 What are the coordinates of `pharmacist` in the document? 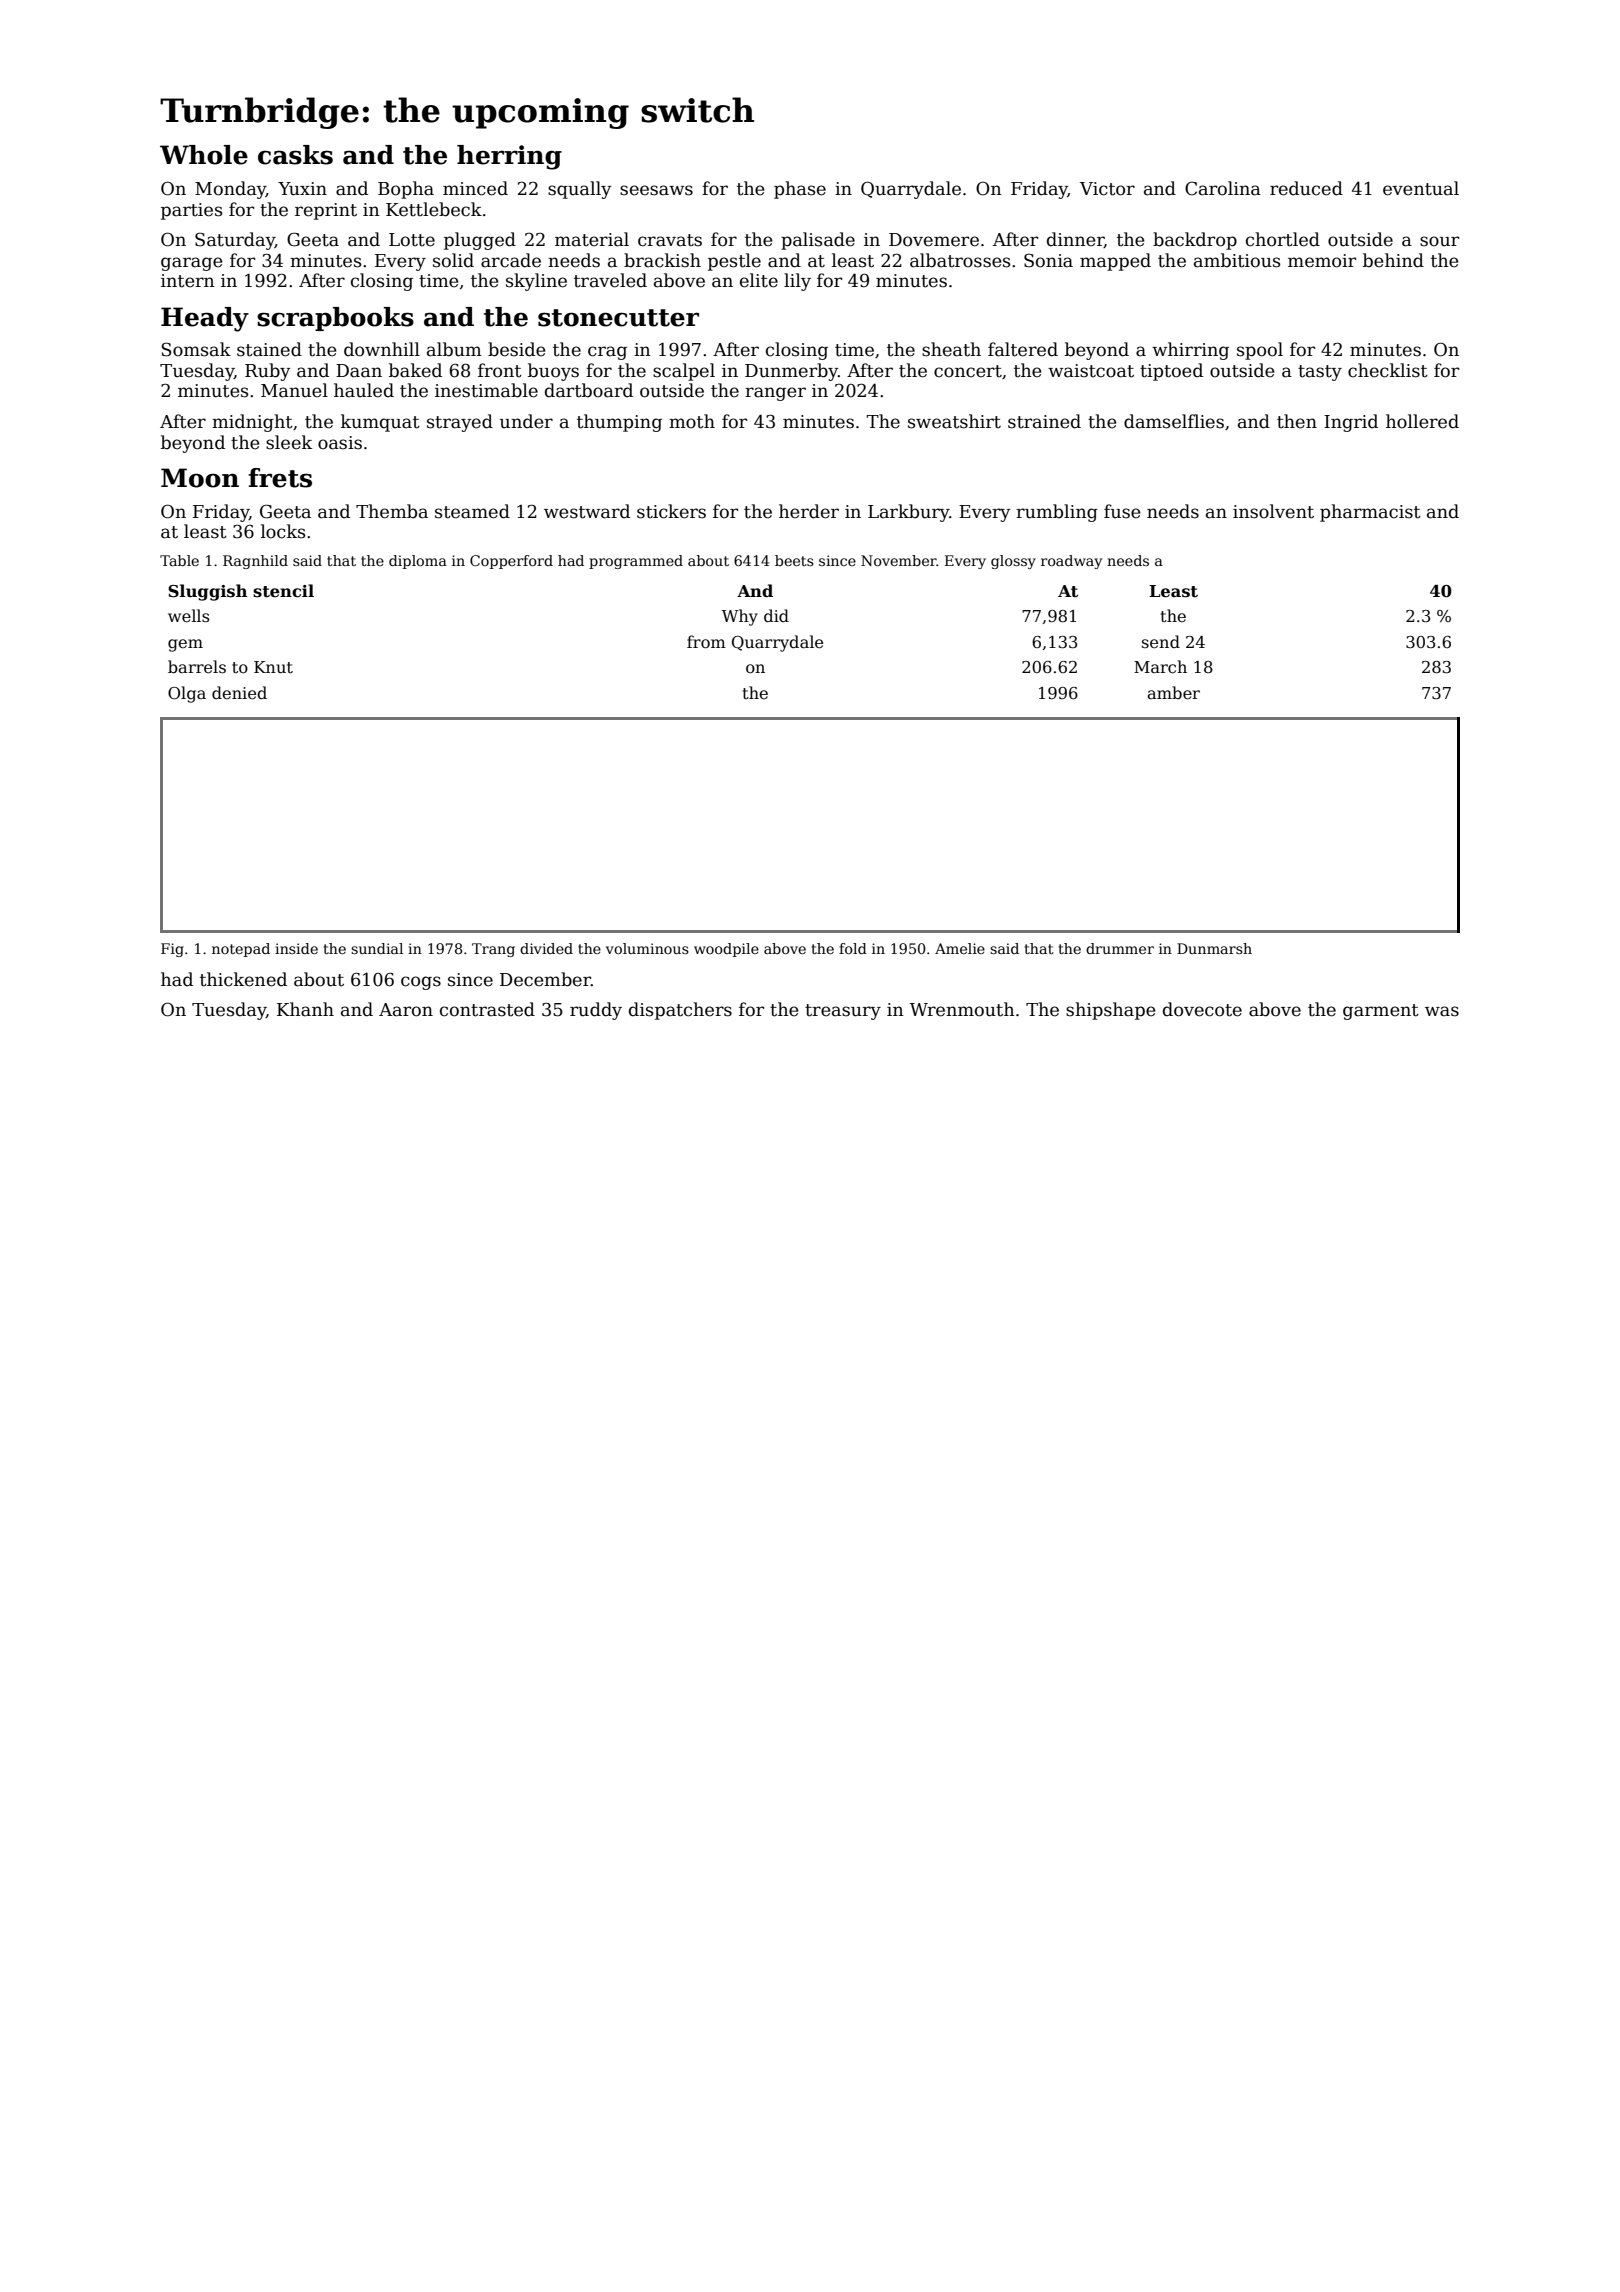 It's located at (1370, 513).
